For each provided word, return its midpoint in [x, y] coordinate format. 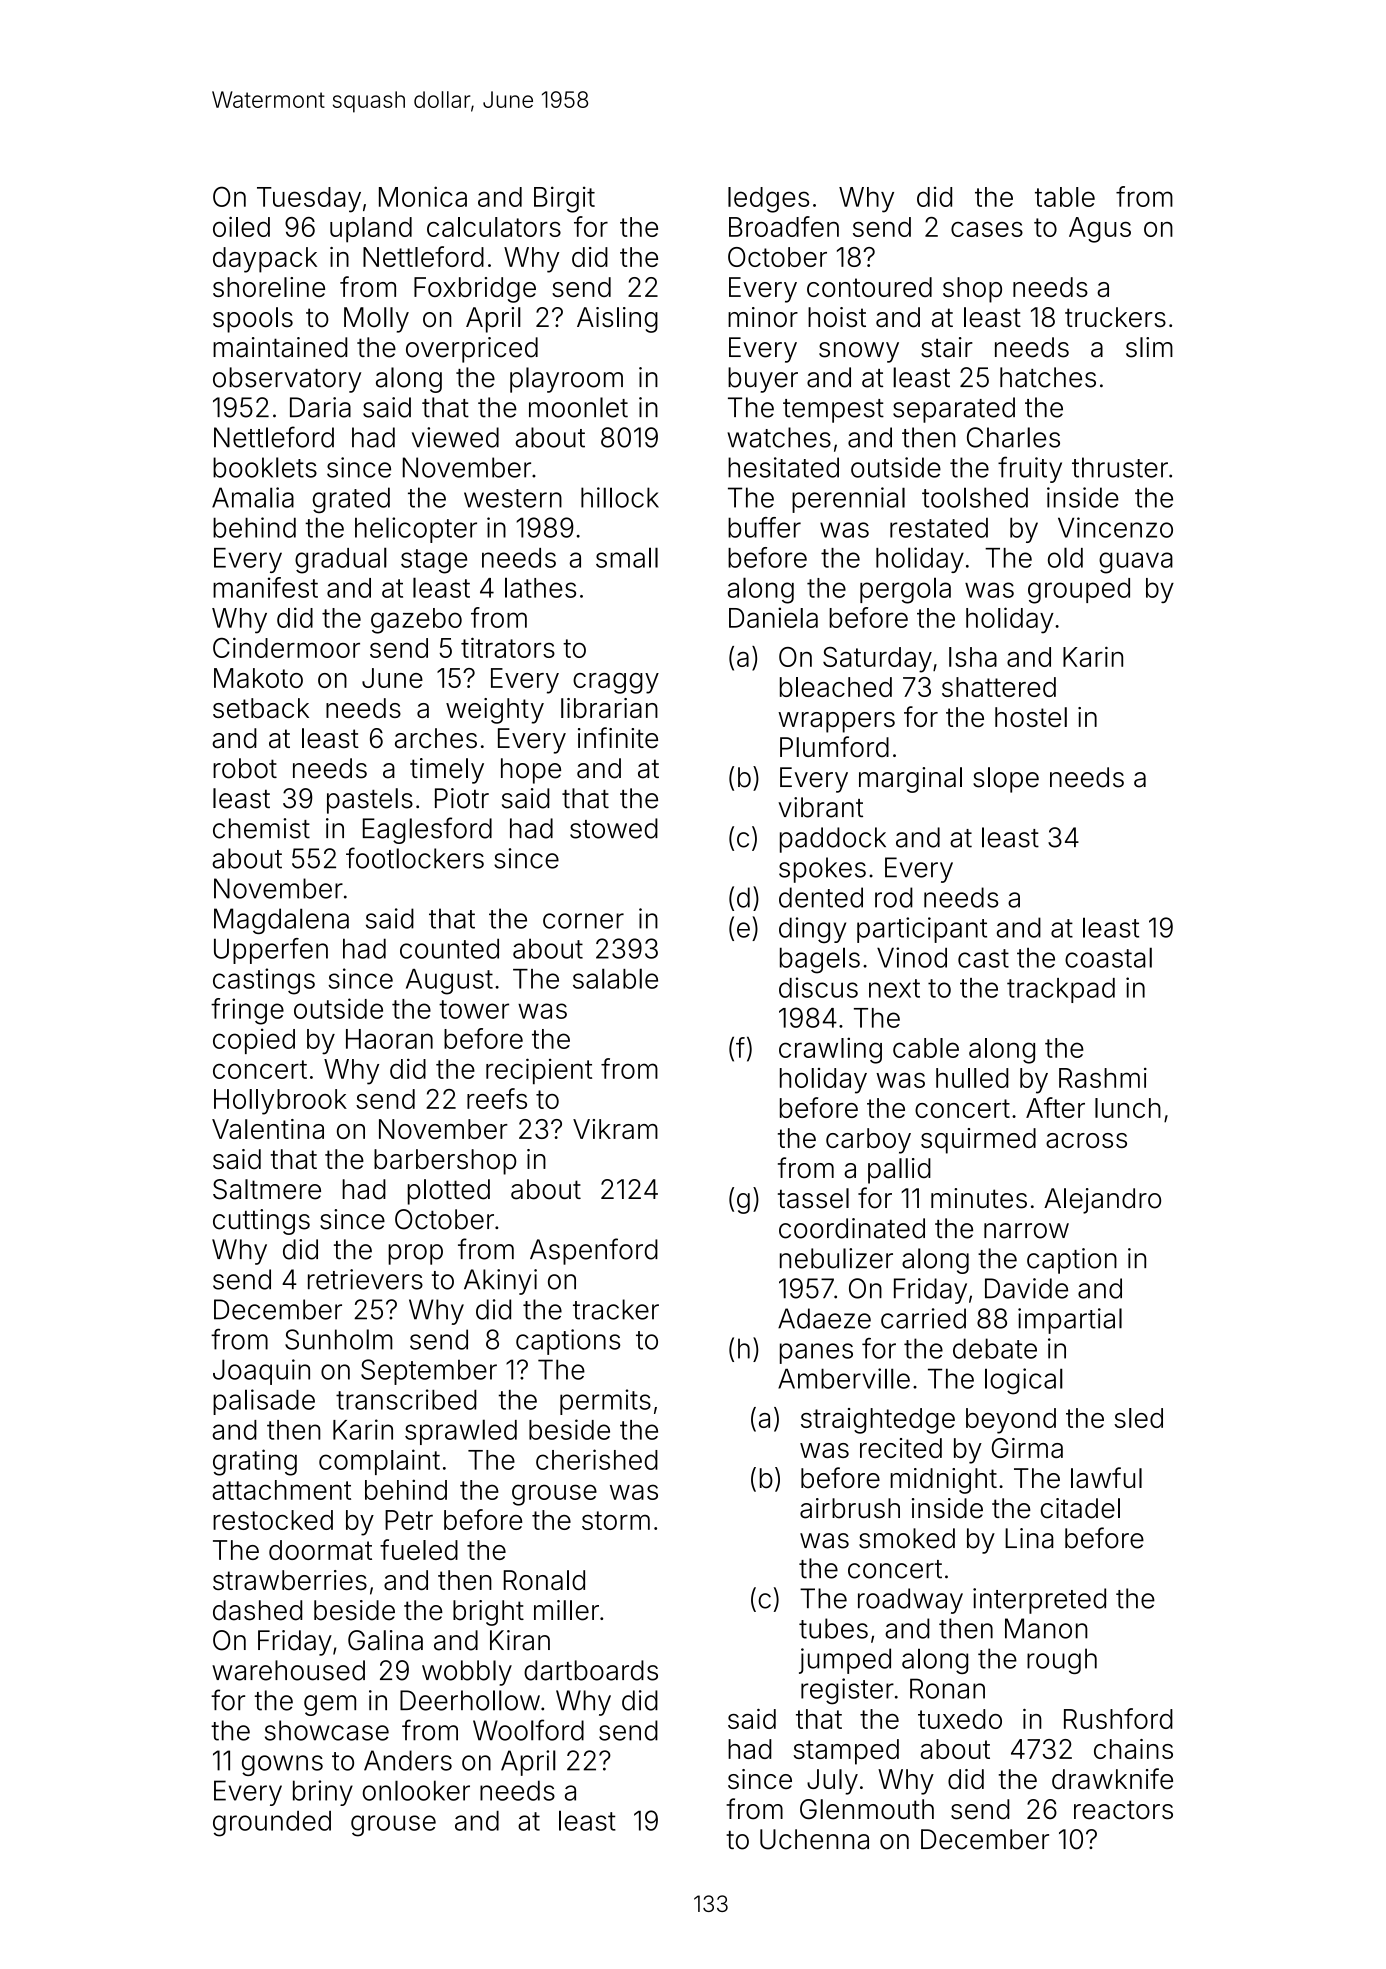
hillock [620, 497]
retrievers [365, 1279]
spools [253, 320]
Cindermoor [286, 647]
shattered [999, 687]
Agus [1100, 230]
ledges [768, 200]
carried [923, 1318]
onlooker [416, 1790]
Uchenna [814, 1839]
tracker [616, 1309]
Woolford [528, 1730]
